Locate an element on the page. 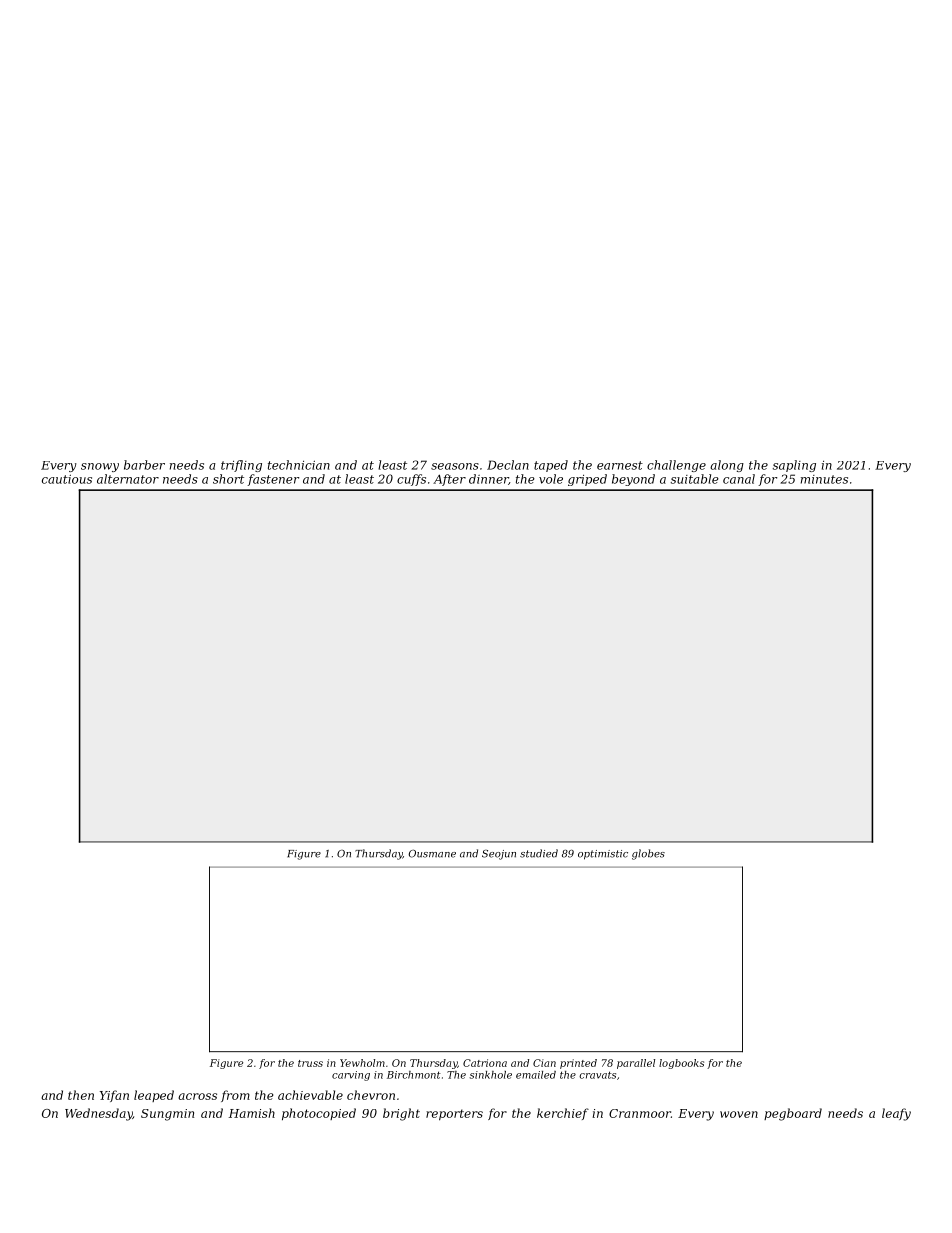  globes is located at coordinates (648, 854).
